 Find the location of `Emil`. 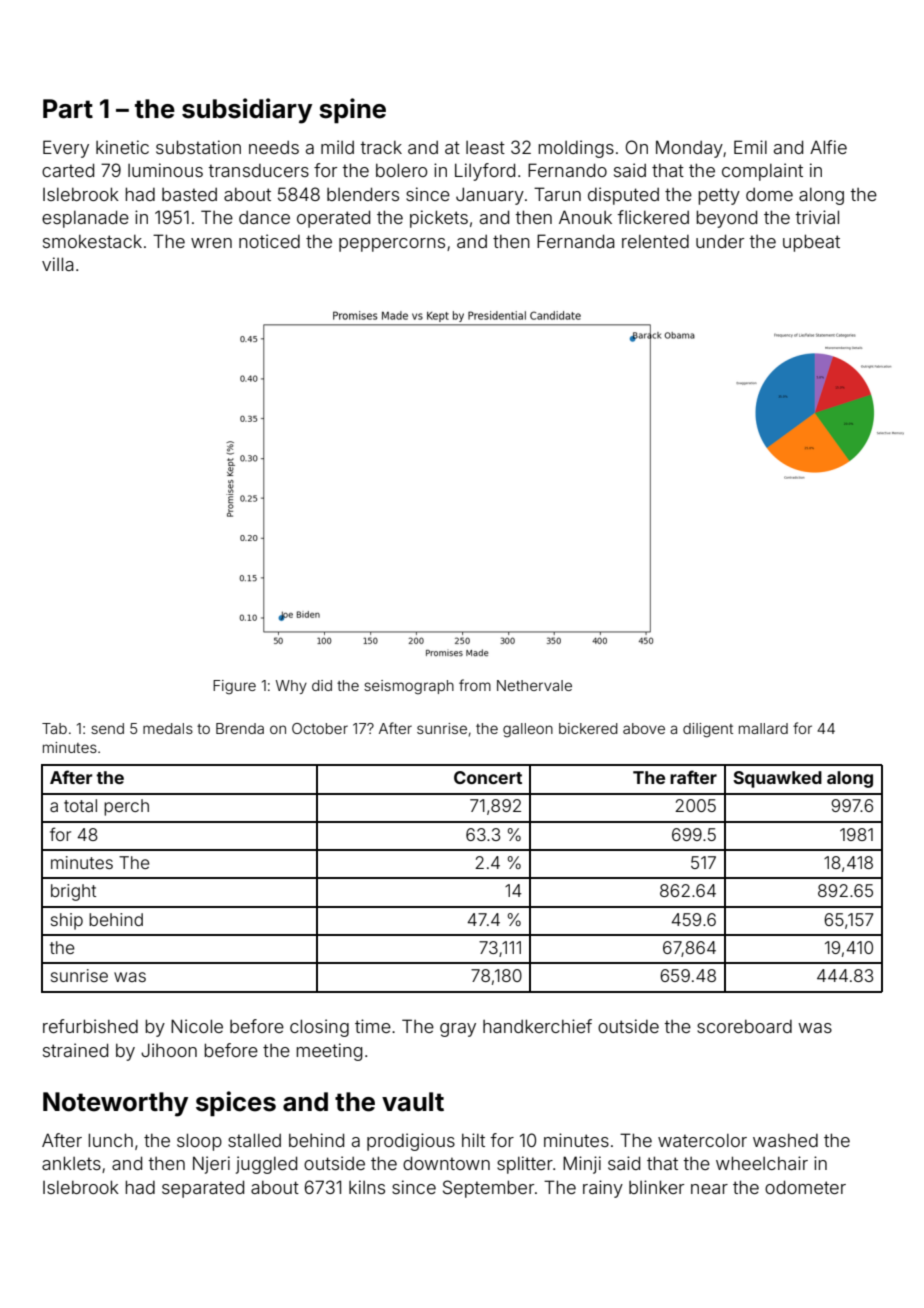

Emil is located at coordinates (750, 147).
